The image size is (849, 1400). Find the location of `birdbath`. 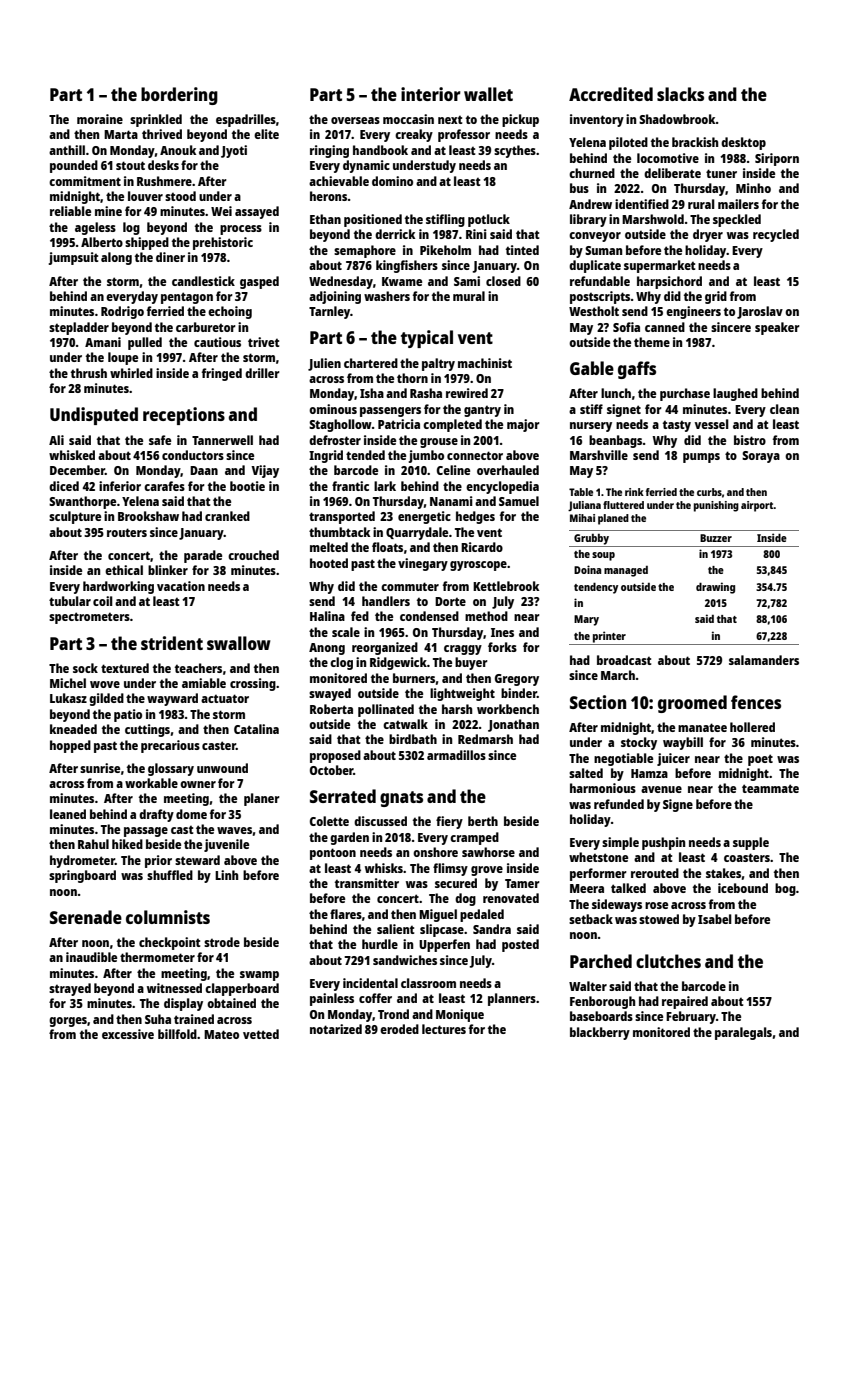

birdbath is located at coordinates (413, 739).
